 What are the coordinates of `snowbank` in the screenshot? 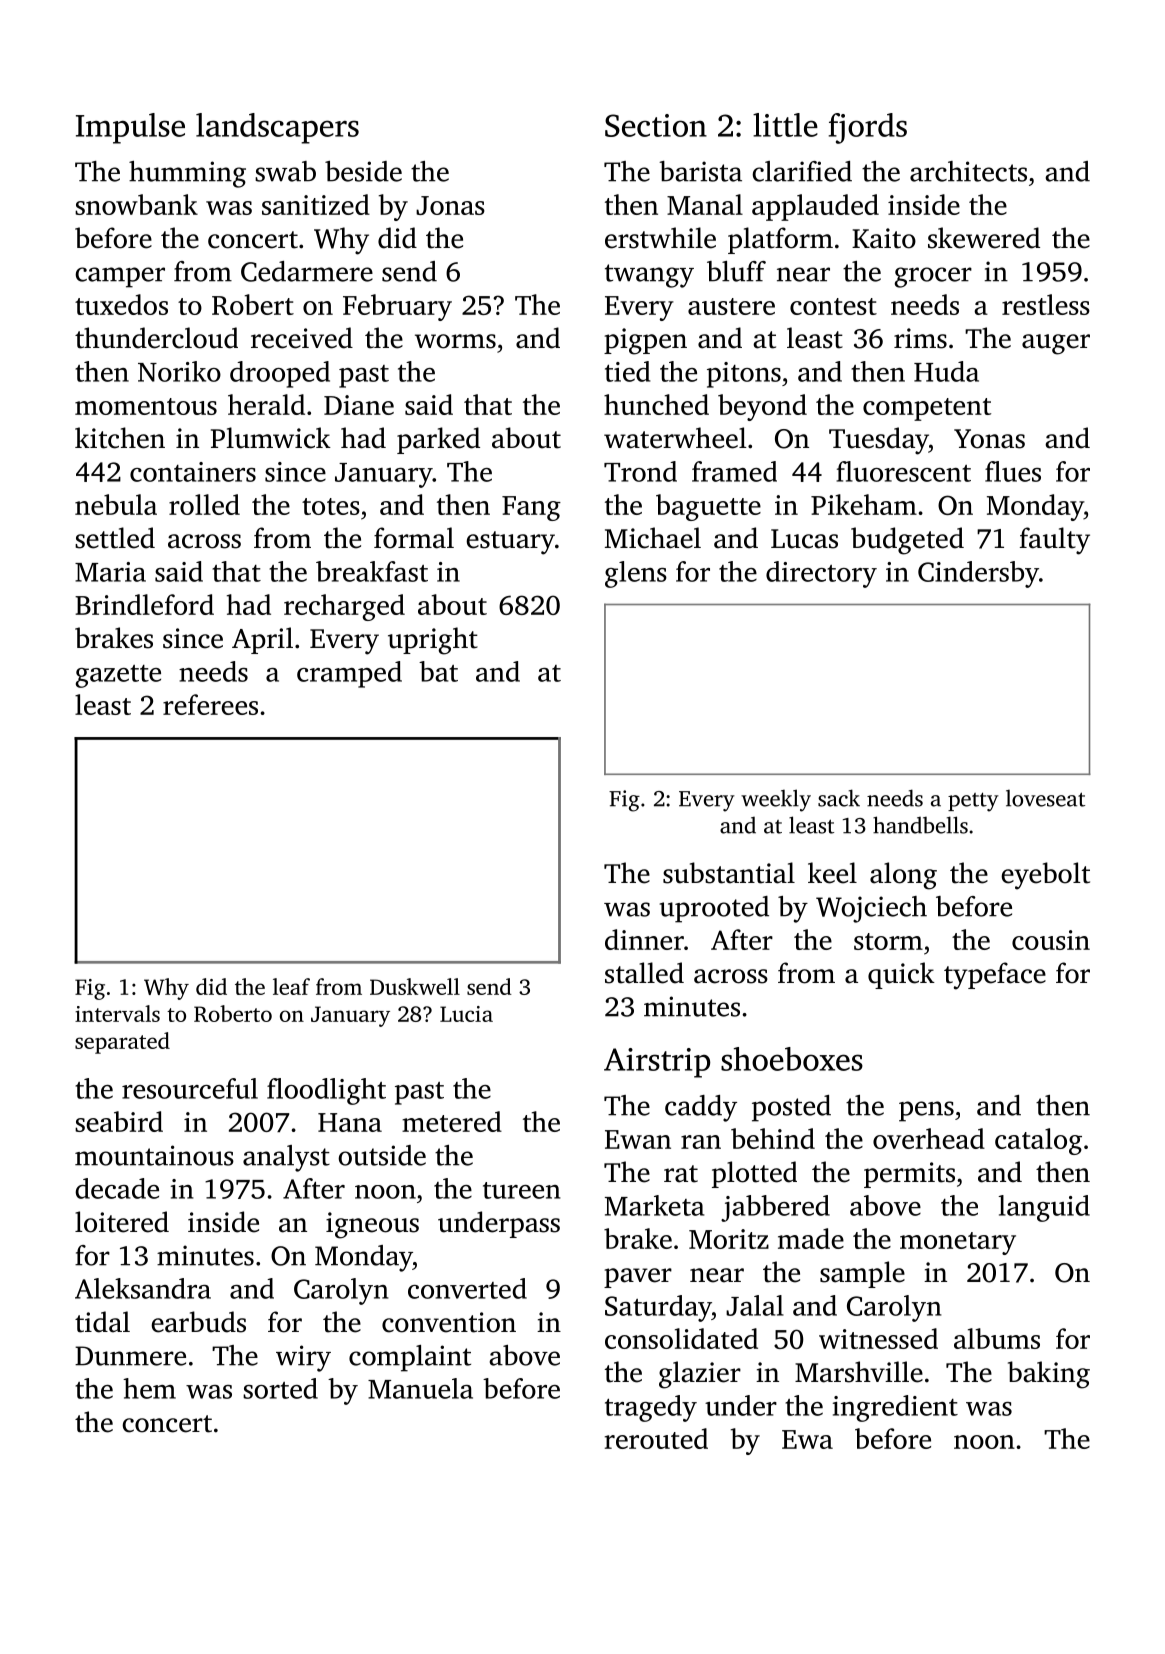 It's located at (136, 204).
